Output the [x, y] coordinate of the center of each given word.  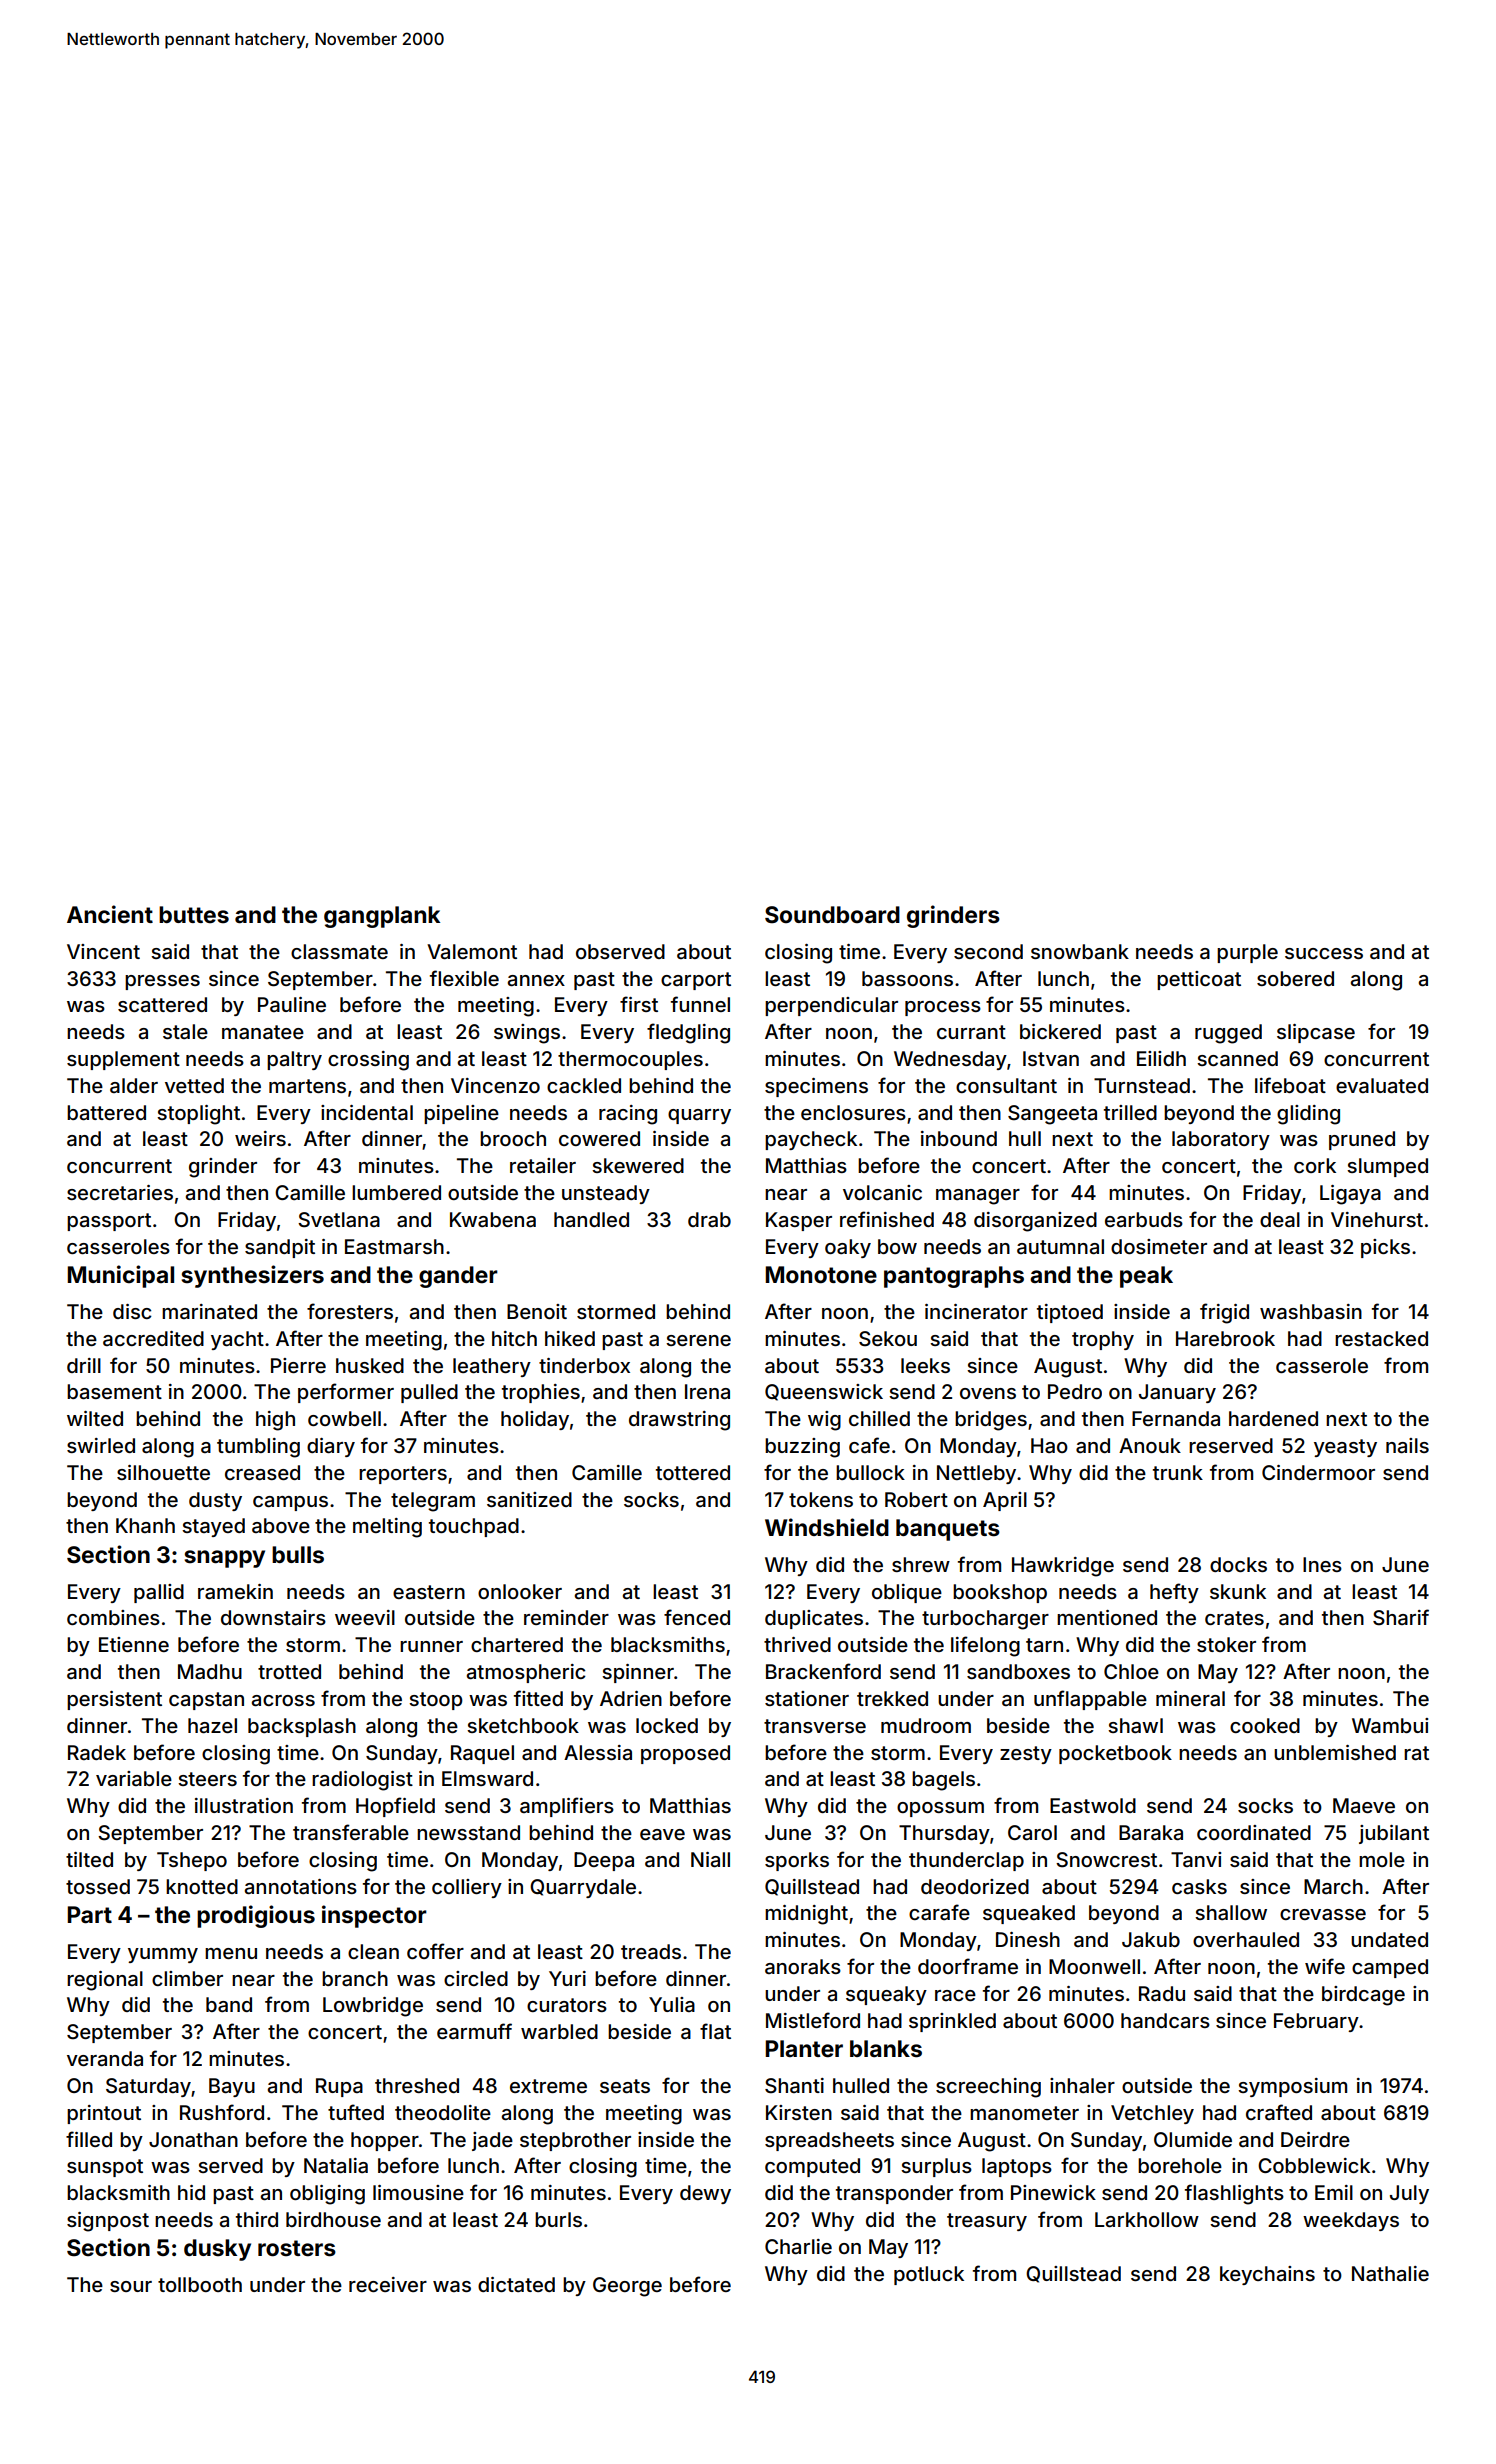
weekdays [1351, 2221]
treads [651, 1951]
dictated [516, 2284]
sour [131, 2286]
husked [370, 1365]
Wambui [1390, 1725]
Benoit [537, 1311]
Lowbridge [373, 2007]
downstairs [273, 1617]
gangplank [382, 917]
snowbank [1080, 951]
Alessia [598, 1752]
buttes [194, 915]
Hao [1049, 1445]
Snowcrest [1106, 1860]
